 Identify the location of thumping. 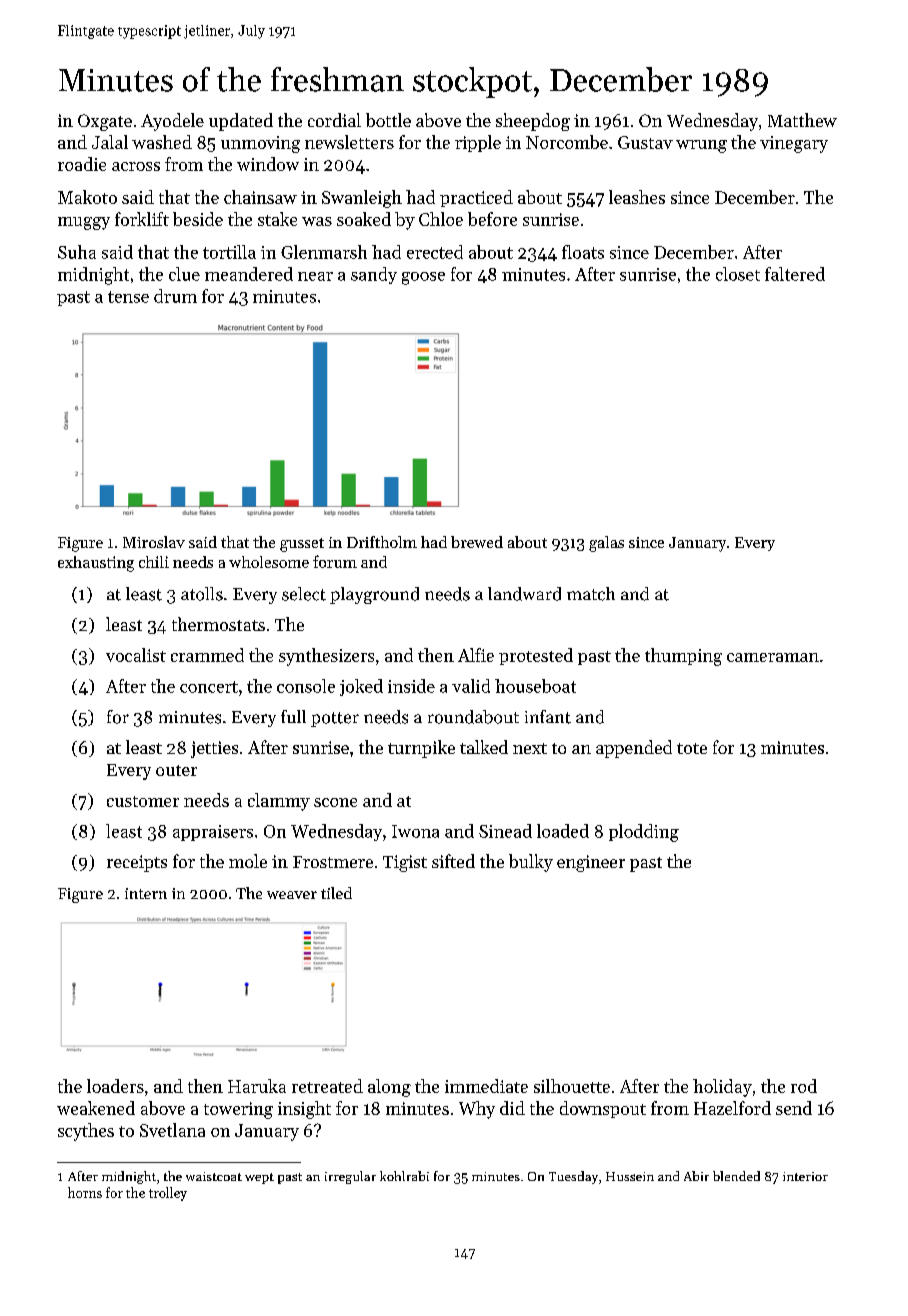
(683, 657).
